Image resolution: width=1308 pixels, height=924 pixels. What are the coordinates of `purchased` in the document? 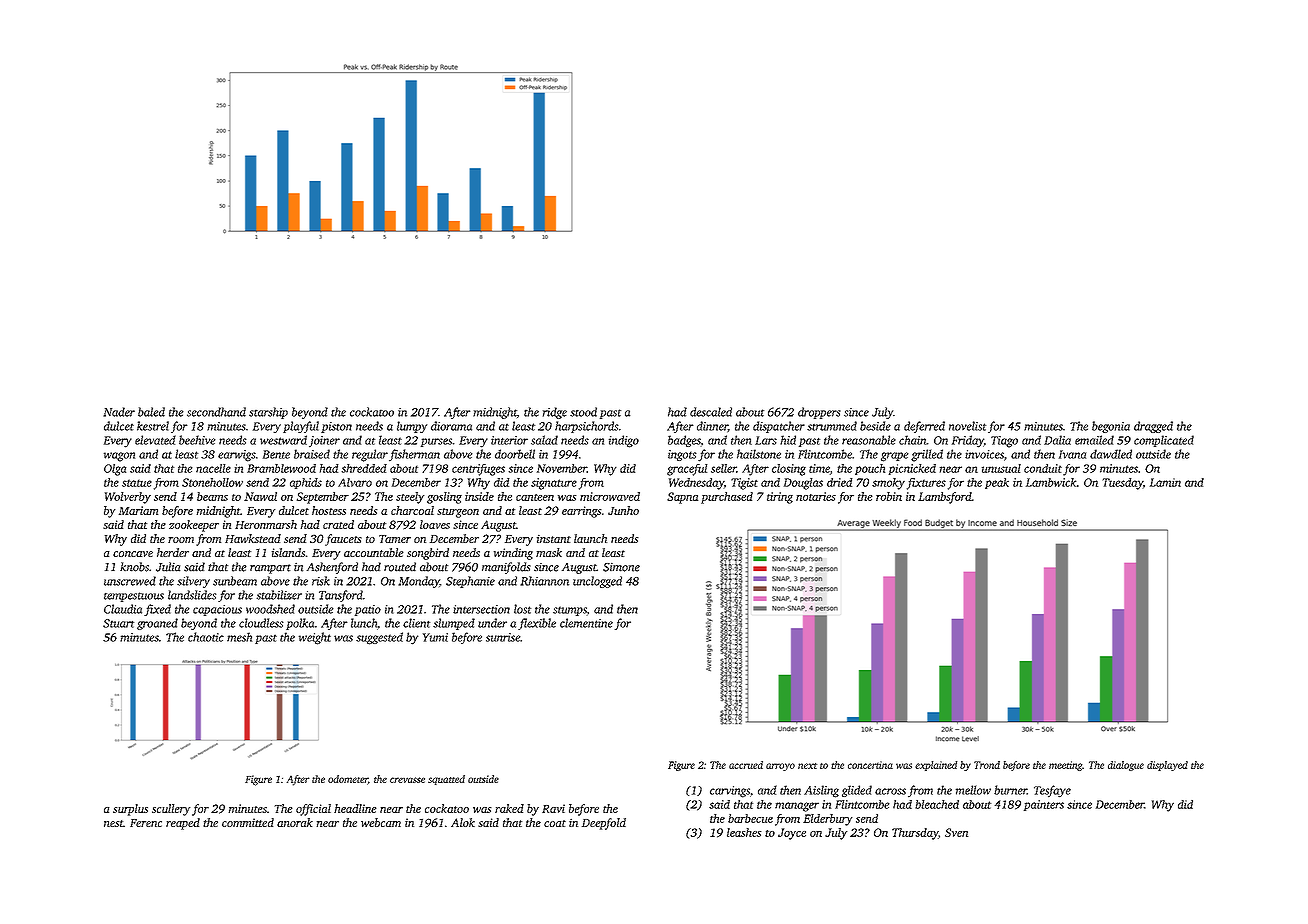 It's located at (727, 498).
